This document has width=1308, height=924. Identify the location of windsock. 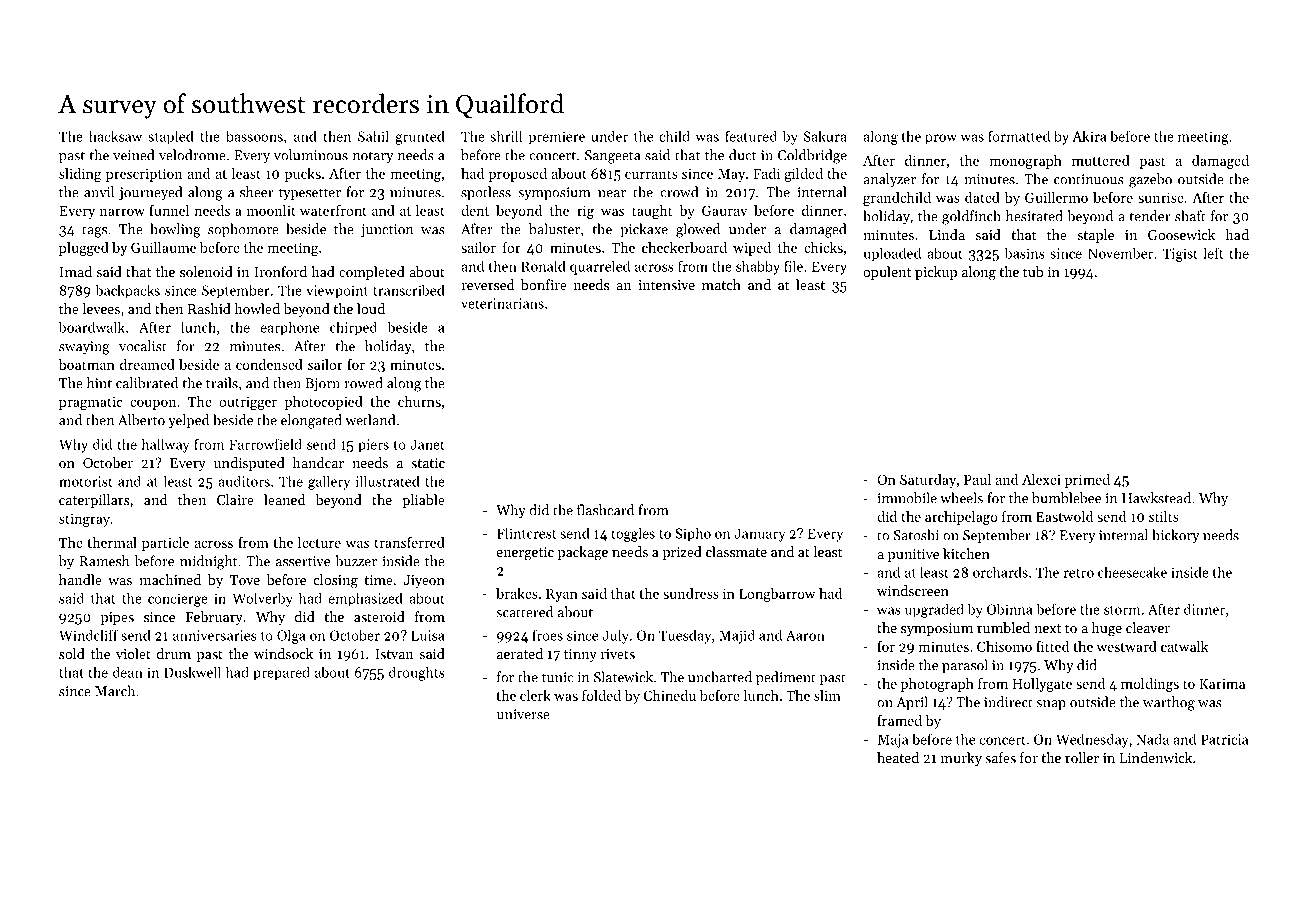
(283, 653).
